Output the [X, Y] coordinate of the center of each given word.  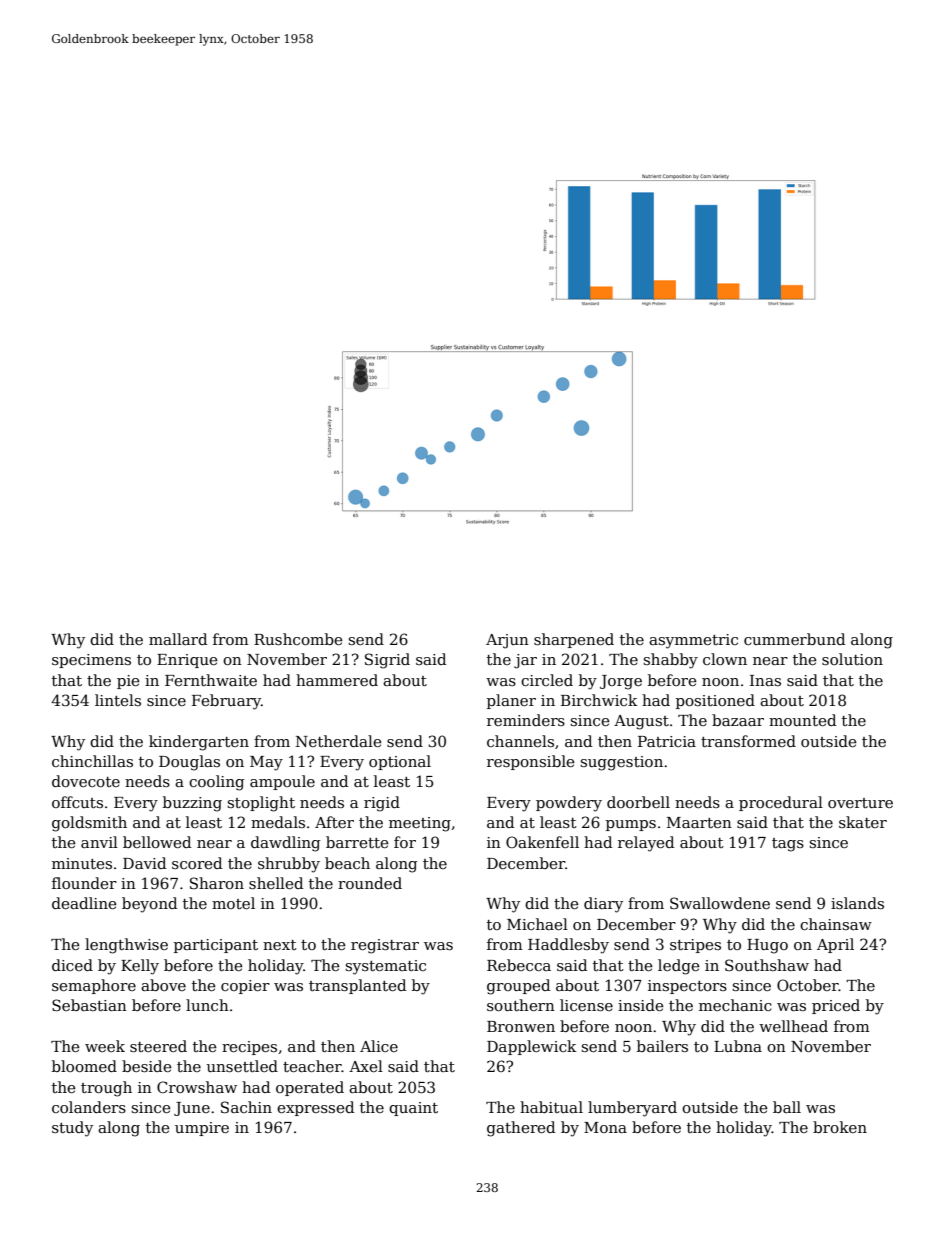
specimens [91, 661]
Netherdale [339, 741]
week [105, 1046]
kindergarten [199, 743]
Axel [366, 1066]
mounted [802, 720]
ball [787, 1107]
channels [520, 741]
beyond [149, 905]
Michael [537, 924]
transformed [748, 741]
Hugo [767, 946]
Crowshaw [197, 1087]
